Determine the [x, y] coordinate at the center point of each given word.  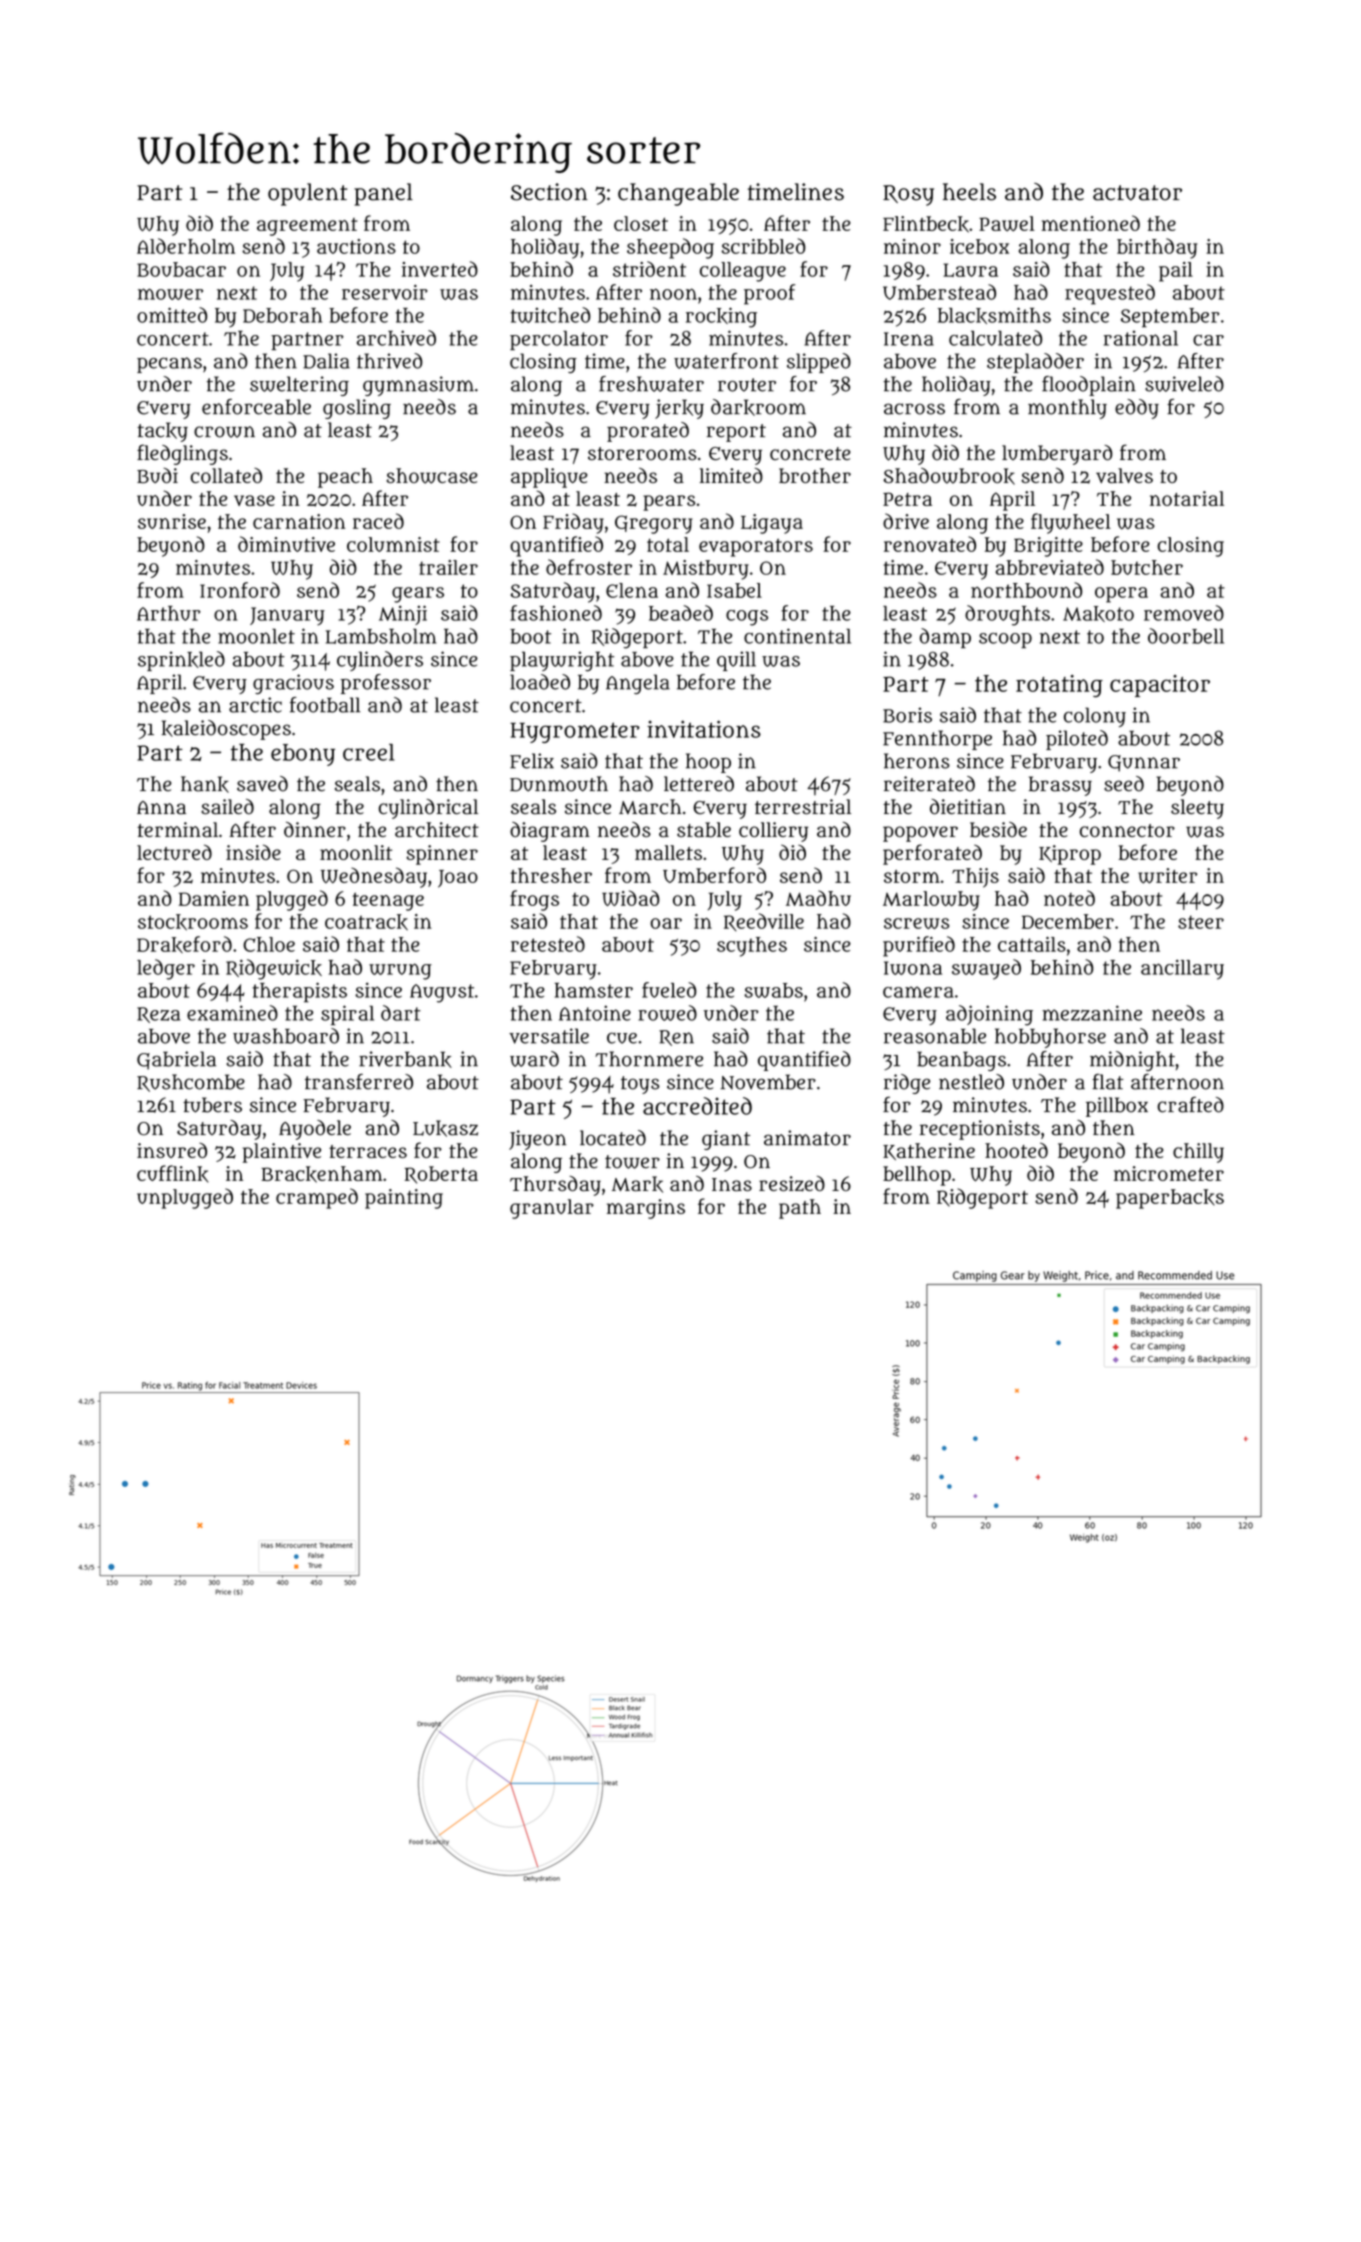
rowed [667, 1013]
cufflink [172, 1174]
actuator [1137, 193]
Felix [532, 761]
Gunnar [1144, 763]
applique [549, 478]
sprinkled [181, 661]
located [613, 1138]
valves [1124, 475]
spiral [347, 1015]
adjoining [989, 1015]
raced [378, 521]
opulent [307, 194]
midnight [1132, 1061]
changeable [678, 194]
